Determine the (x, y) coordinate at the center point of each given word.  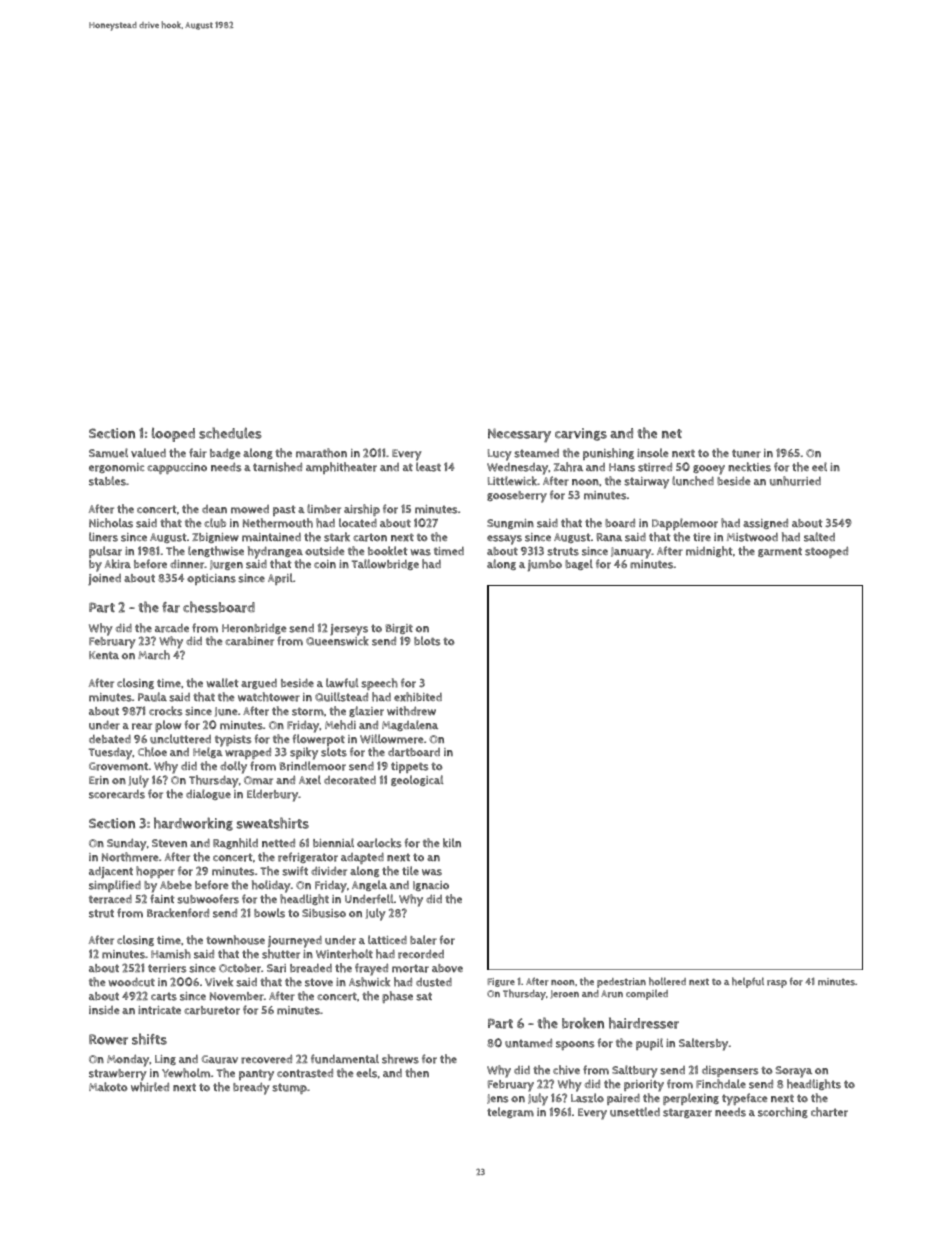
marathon (321, 453)
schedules (230, 433)
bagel (579, 564)
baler (423, 940)
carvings (581, 434)
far (171, 607)
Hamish (171, 954)
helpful (748, 982)
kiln (452, 842)
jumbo (545, 566)
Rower (108, 1039)
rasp (777, 984)
